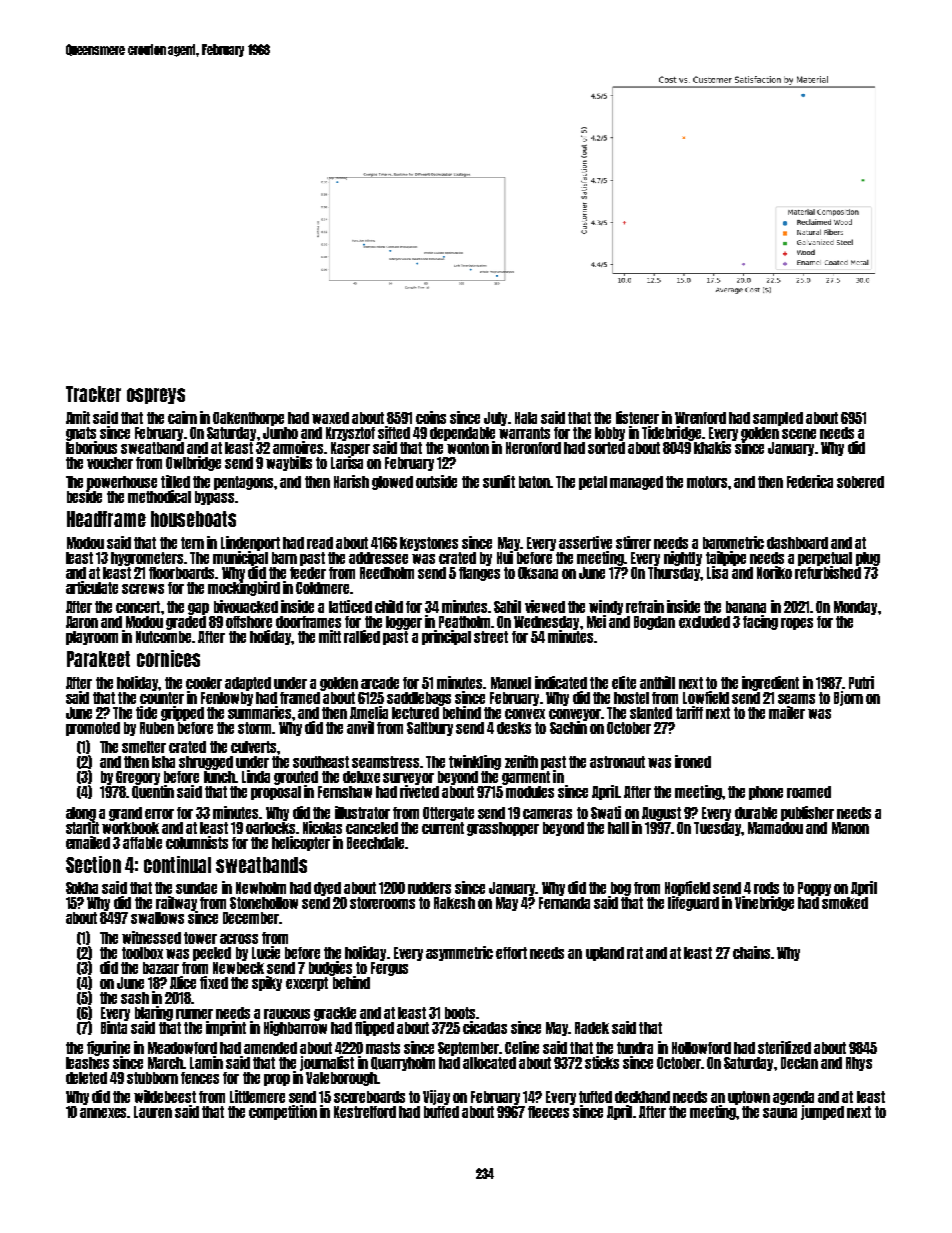 The height and width of the document is (1233, 952). What do you see at coordinates (774, 572) in the document?
I see `Noriko` at bounding box center [774, 572].
